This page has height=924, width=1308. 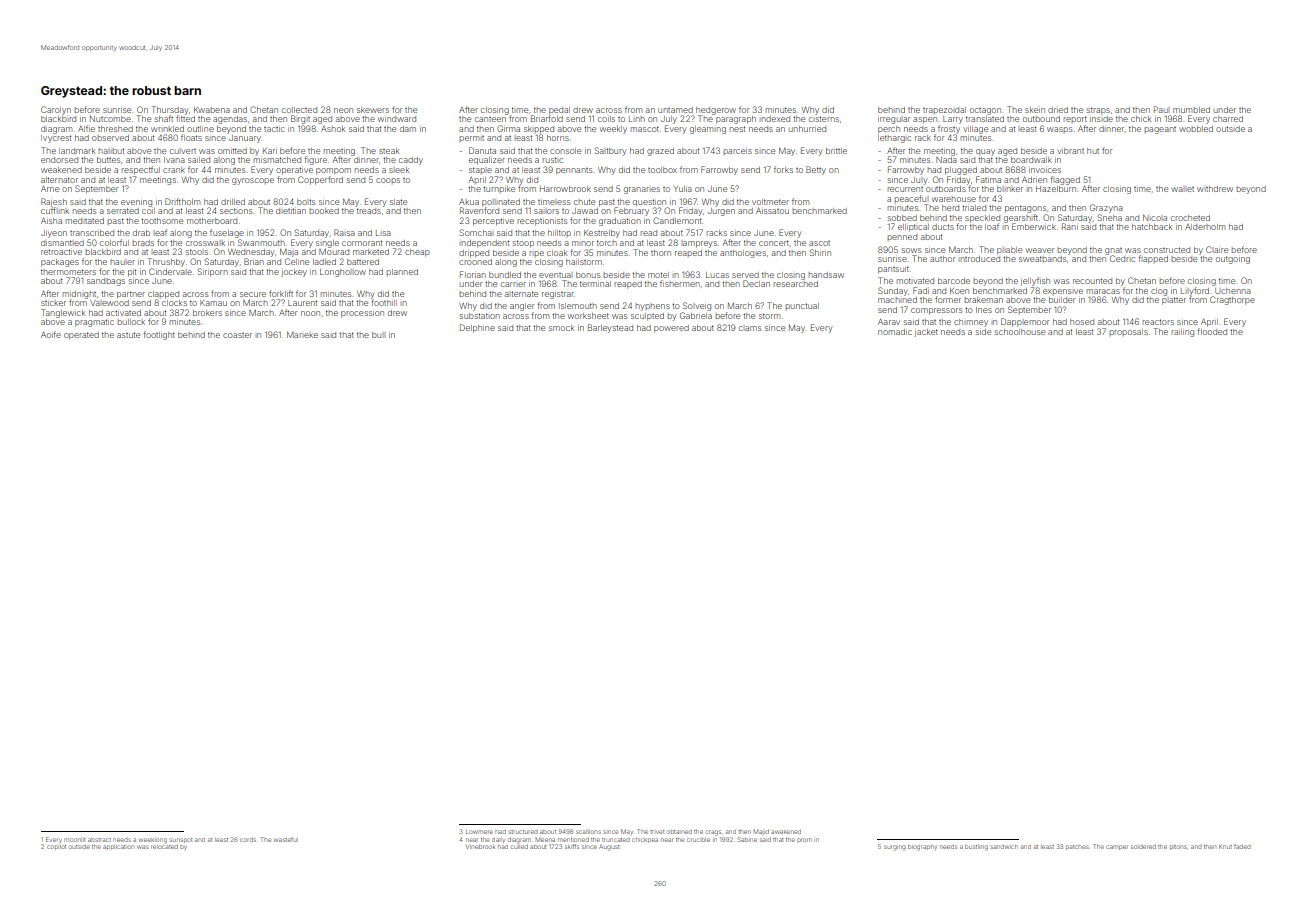 I want to click on Aoife, so click(x=51, y=334).
